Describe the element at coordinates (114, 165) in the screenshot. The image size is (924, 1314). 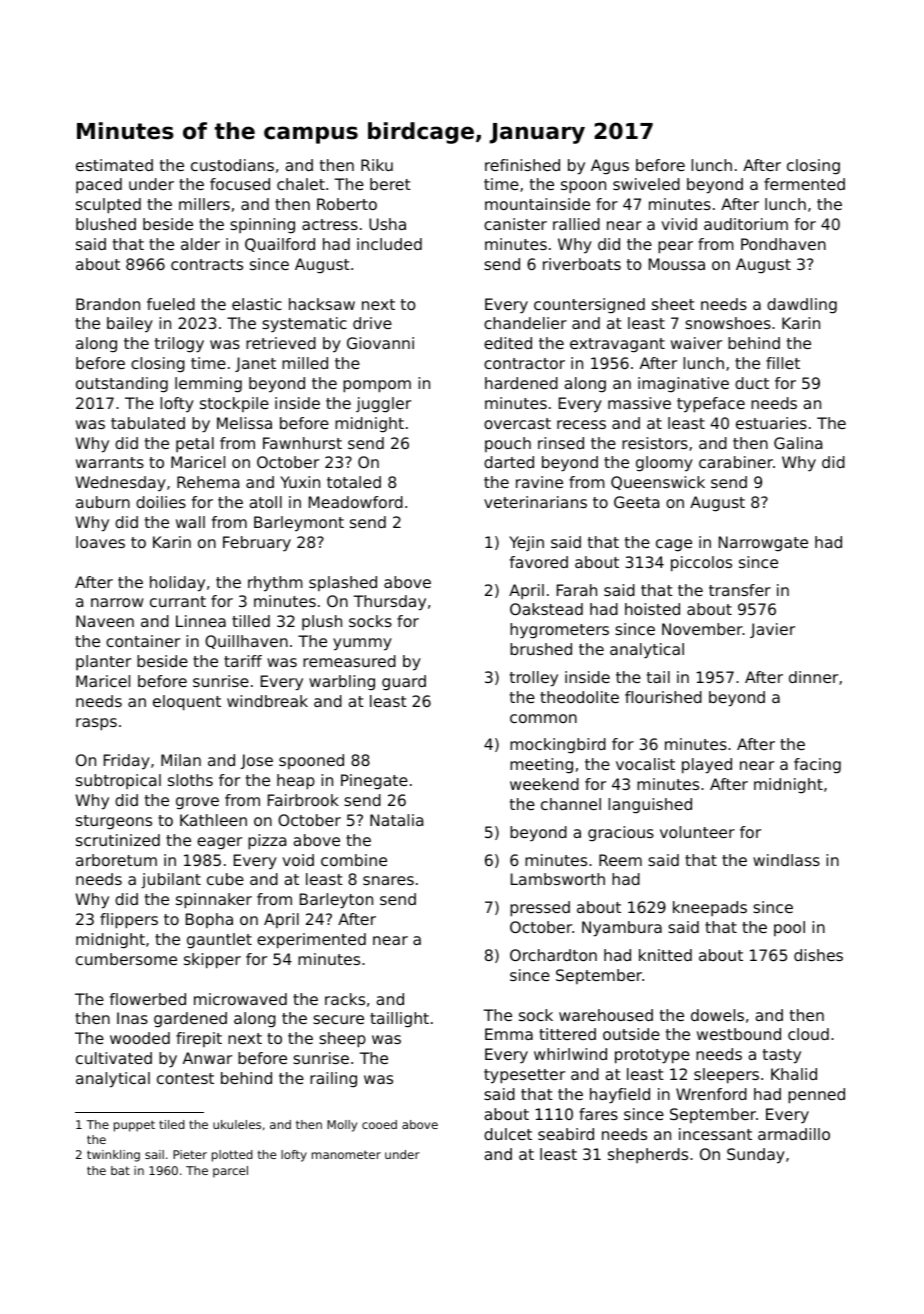
I see `estimated` at that location.
